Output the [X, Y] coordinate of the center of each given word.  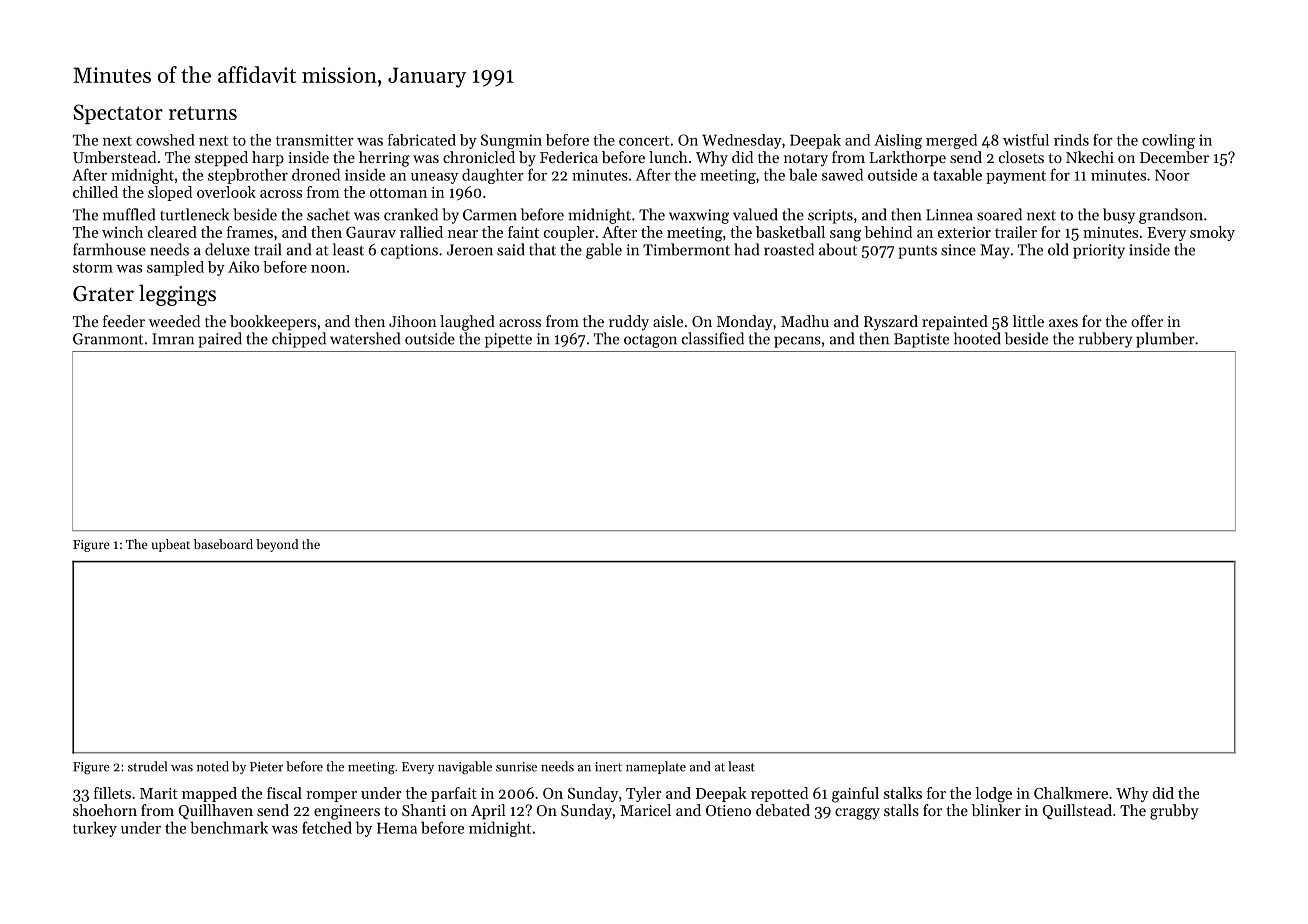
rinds [1071, 140]
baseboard [223, 544]
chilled [95, 192]
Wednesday [742, 141]
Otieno [728, 810]
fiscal [284, 793]
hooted [977, 338]
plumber [1165, 340]
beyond [277, 545]
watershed [365, 338]
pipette [508, 340]
